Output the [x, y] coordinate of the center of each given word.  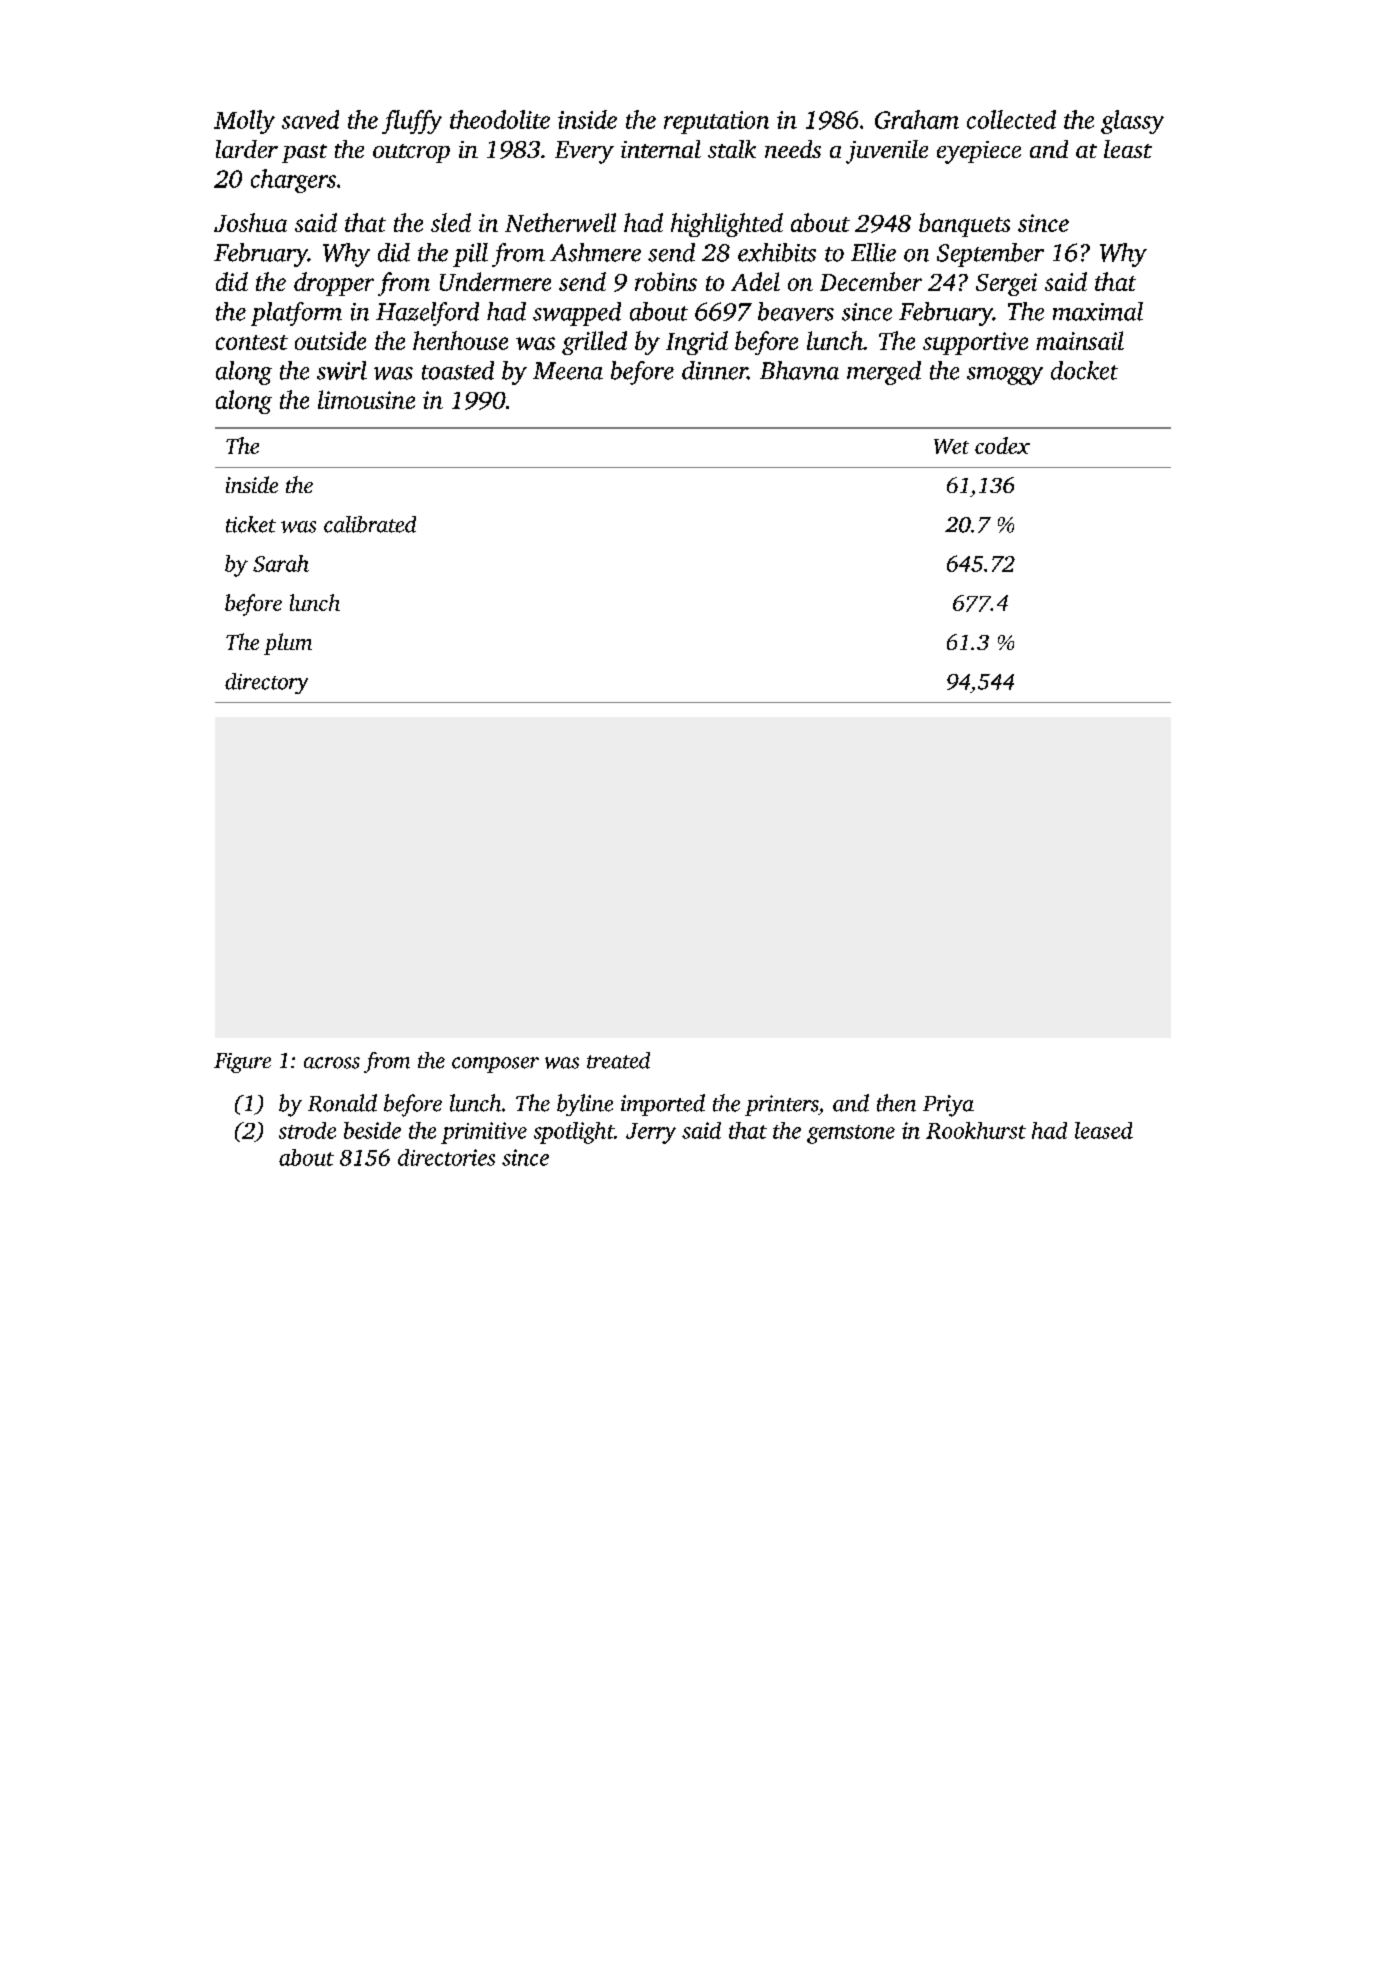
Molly [244, 122]
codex [1002, 445]
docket [1084, 370]
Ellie [873, 252]
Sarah [281, 563]
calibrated [370, 524]
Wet [951, 446]
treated [618, 1060]
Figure [242, 1063]
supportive [975, 343]
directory [266, 683]
